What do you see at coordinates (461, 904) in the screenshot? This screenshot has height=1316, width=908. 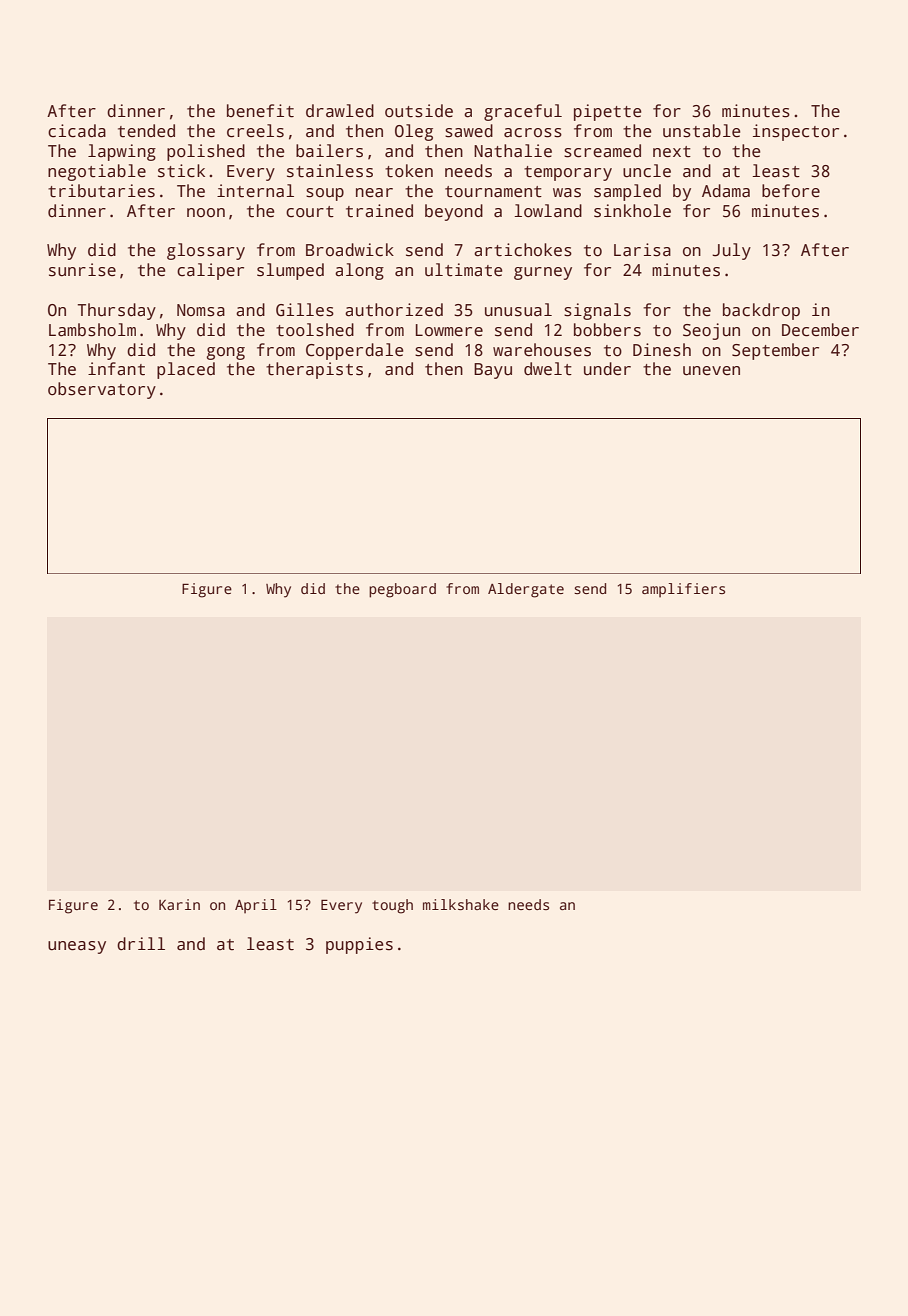 I see `milkshake` at bounding box center [461, 904].
